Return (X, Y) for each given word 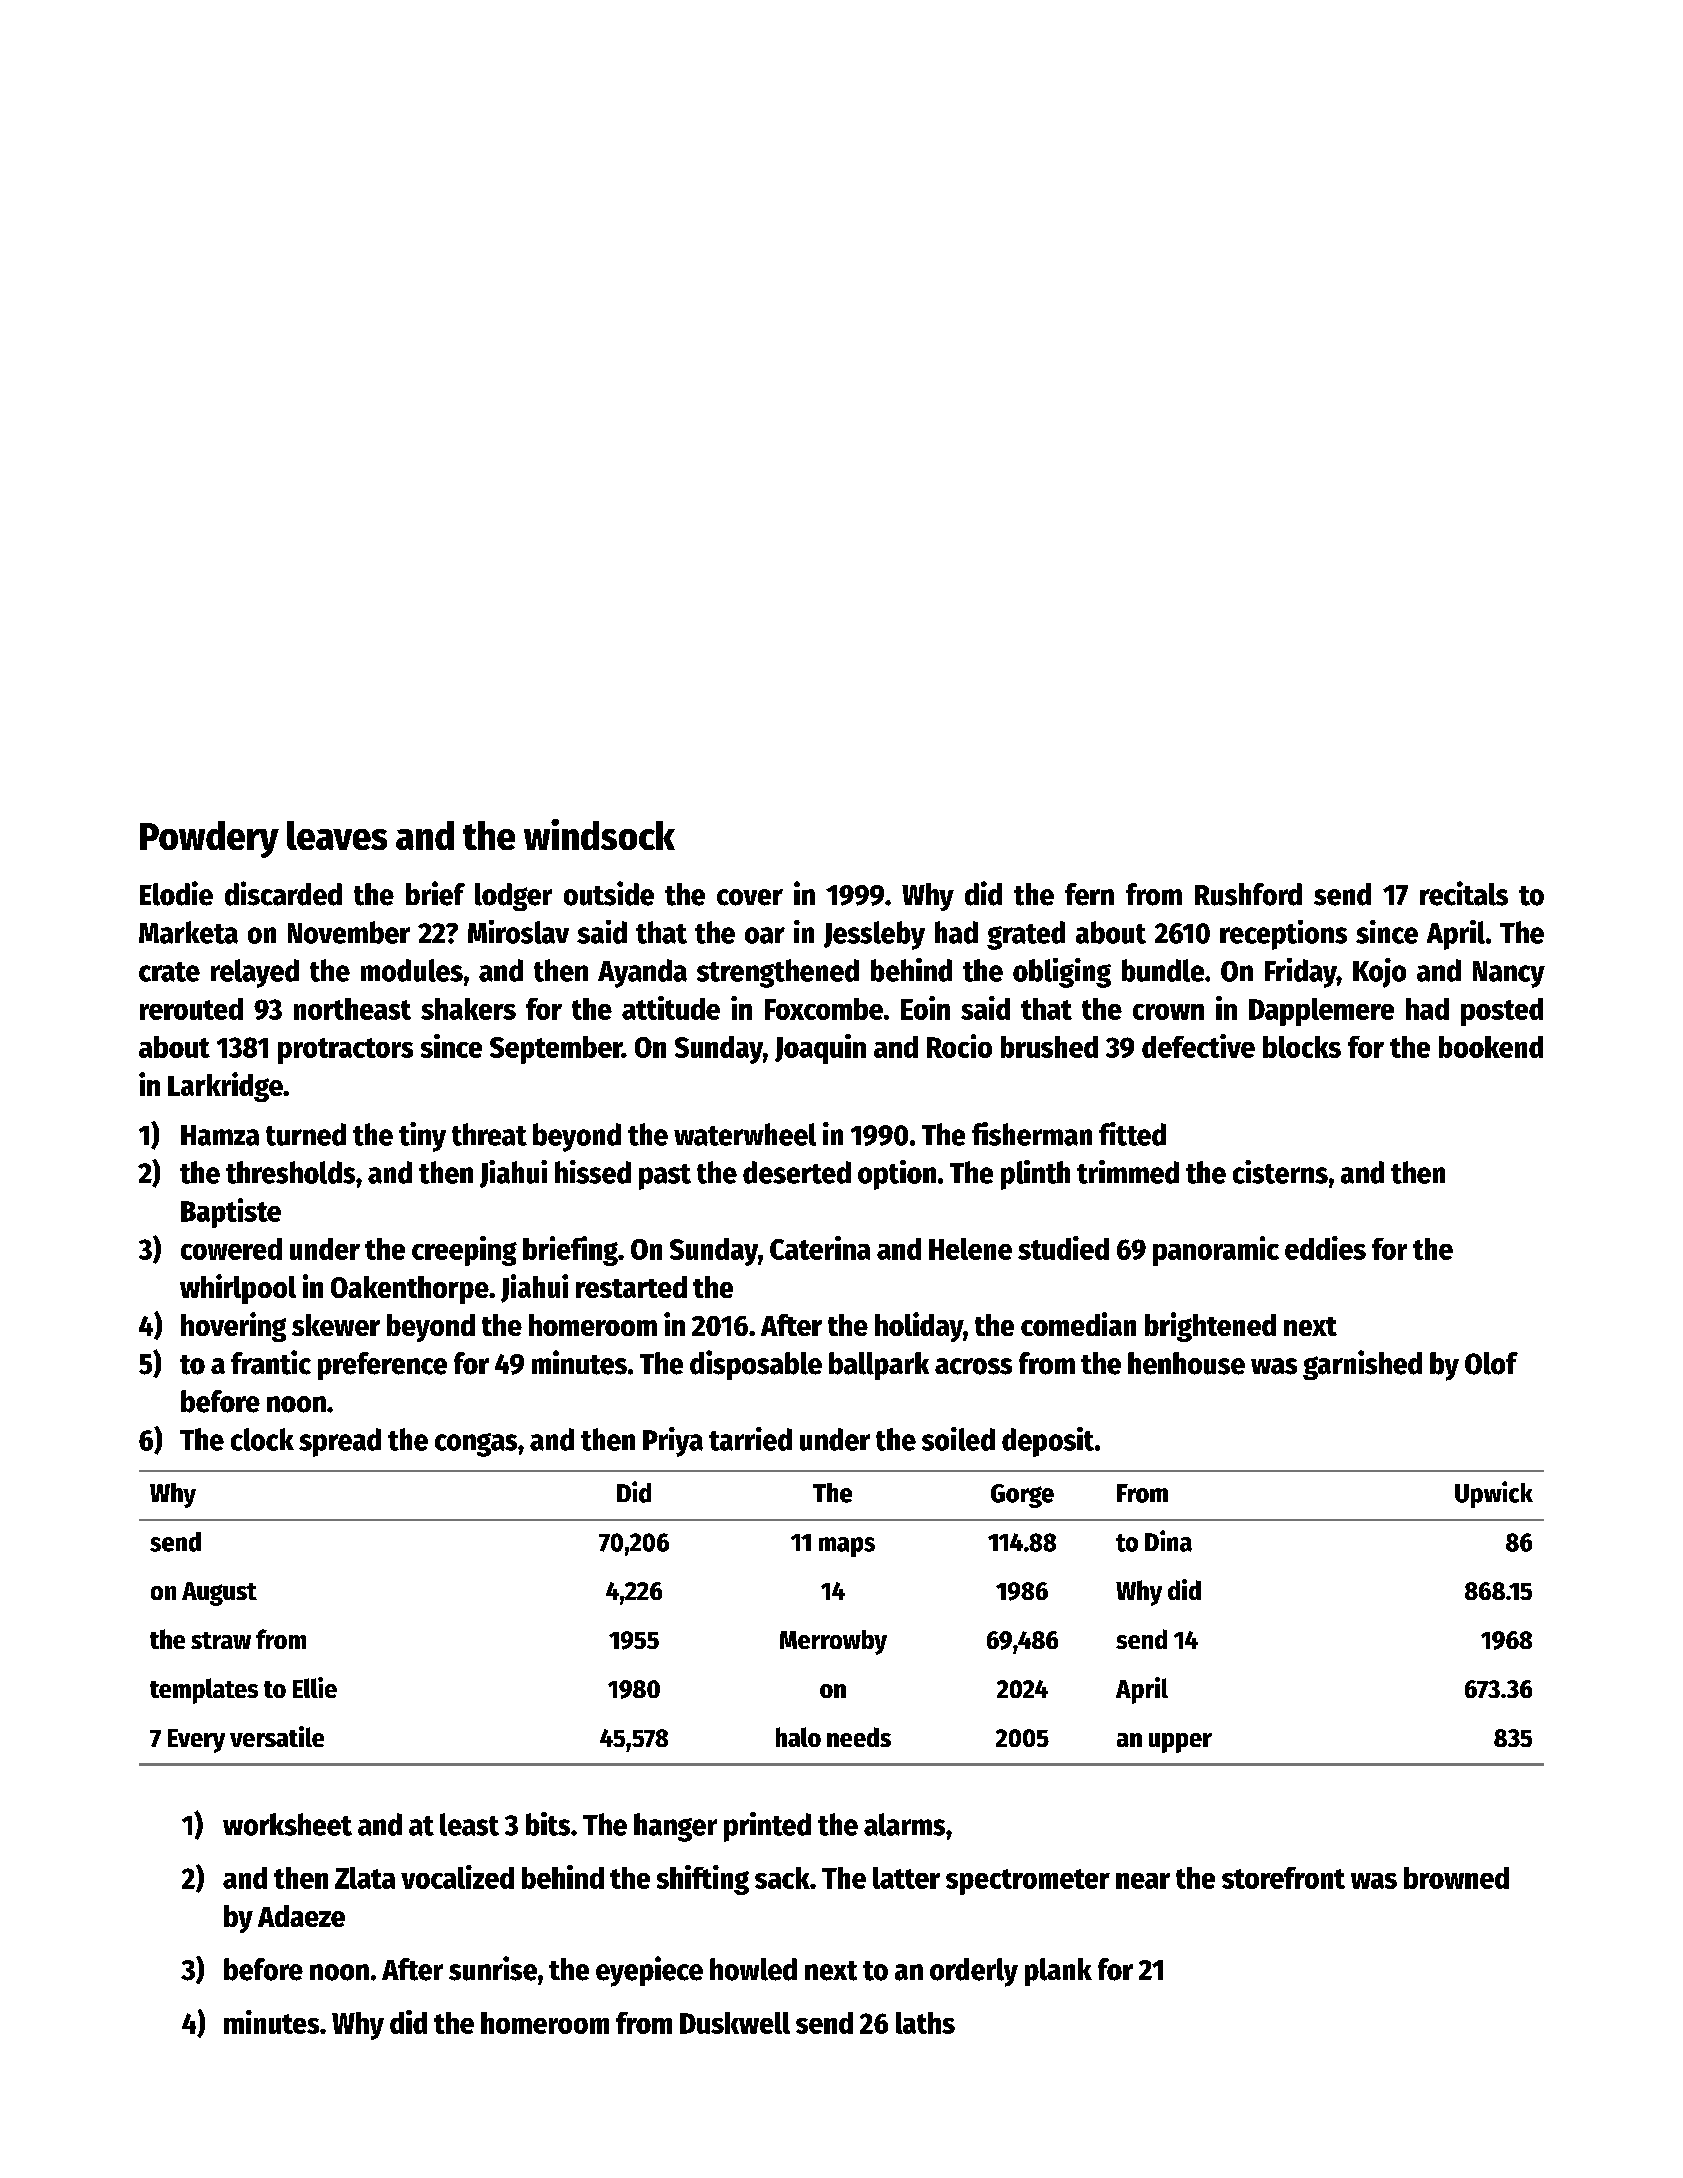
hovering (233, 1327)
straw (221, 1640)
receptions (1283, 935)
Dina (1168, 1541)
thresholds (290, 1172)
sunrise (493, 1968)
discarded (283, 893)
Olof (1491, 1363)
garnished (1362, 1365)
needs (859, 1737)
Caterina (820, 1248)
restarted (631, 1287)
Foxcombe (824, 1009)
